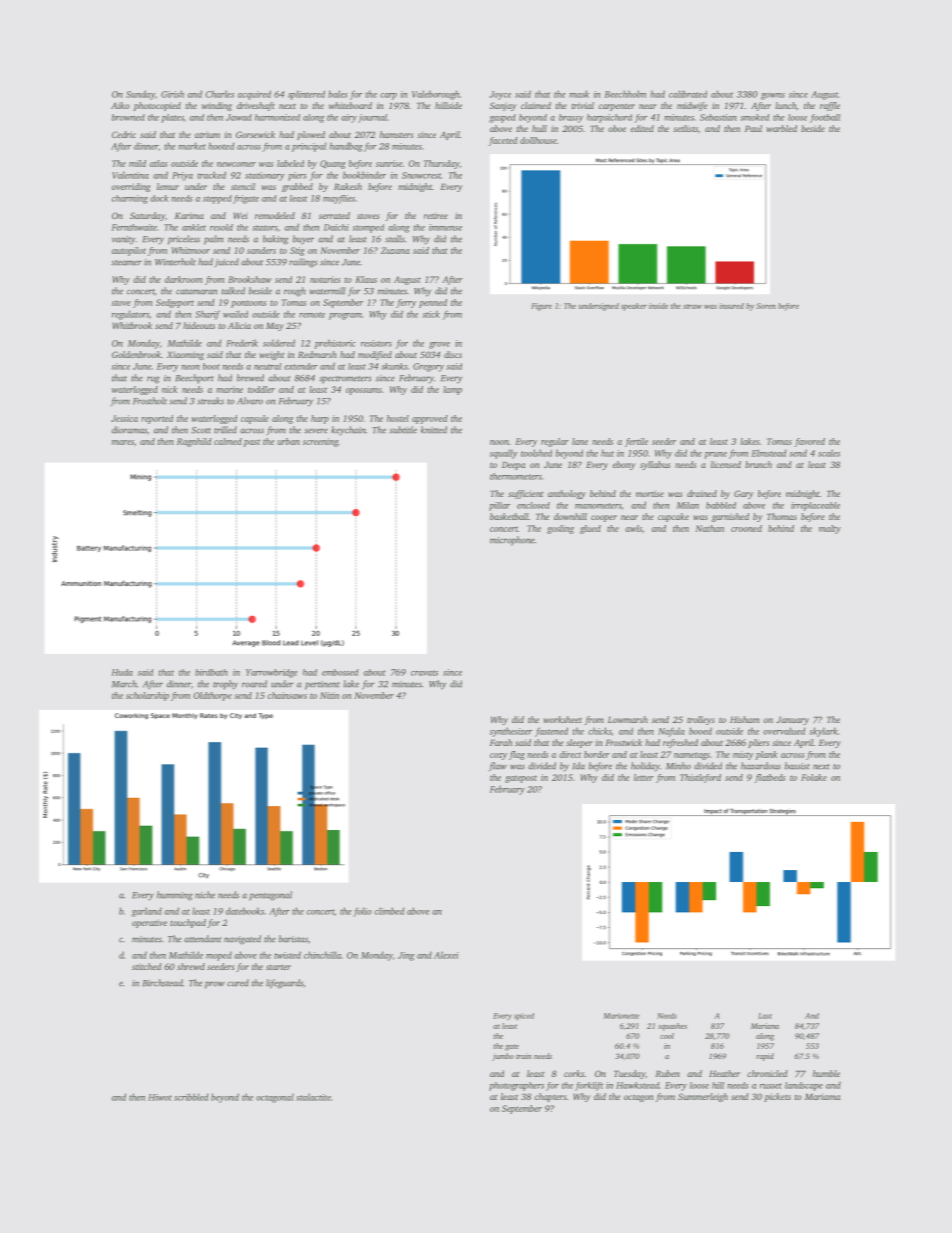  Describe the element at coordinates (700, 778) in the screenshot. I see `Thistleford` at that location.
